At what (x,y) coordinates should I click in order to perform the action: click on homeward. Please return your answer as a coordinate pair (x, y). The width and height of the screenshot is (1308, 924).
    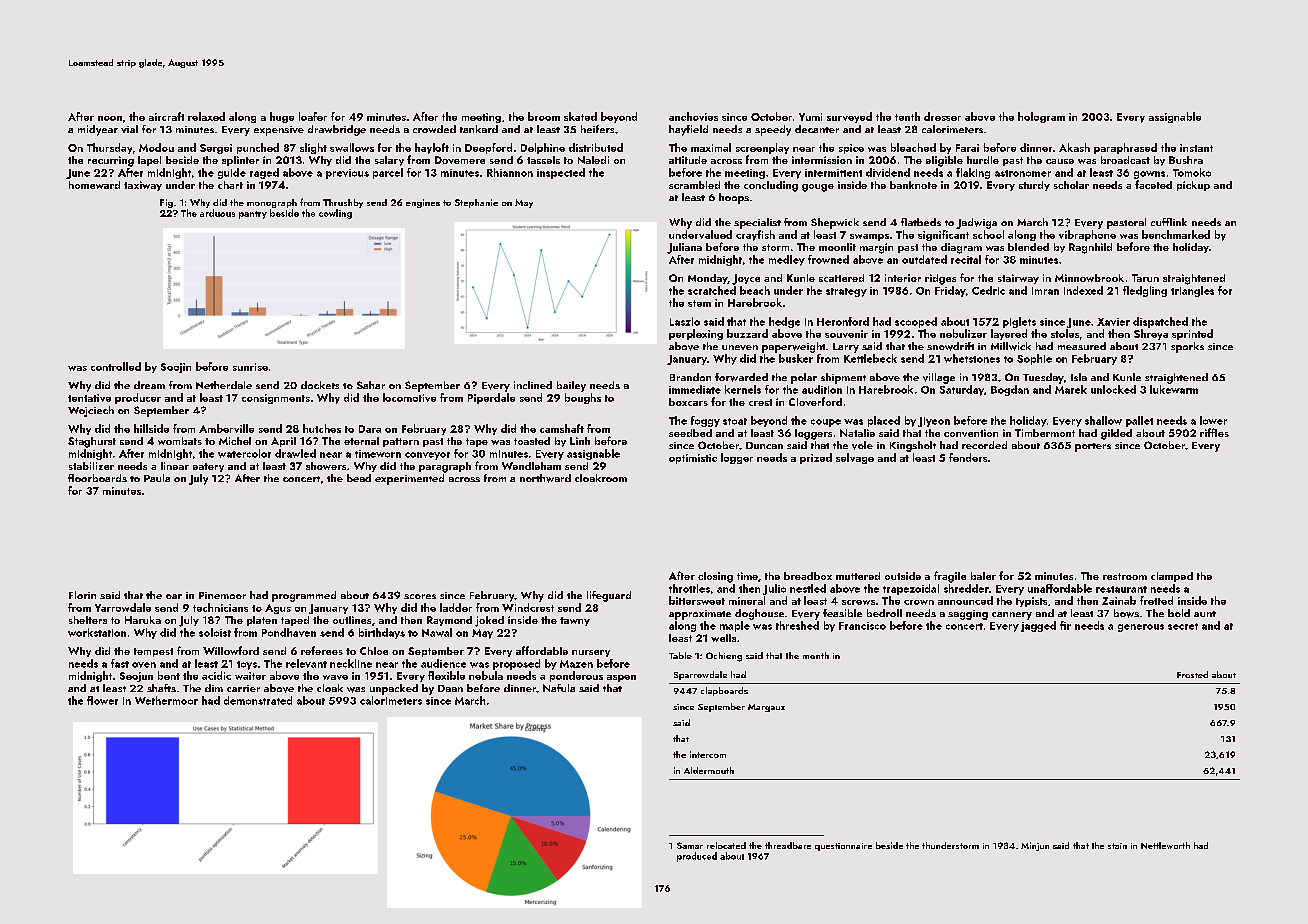
    Looking at the image, I should click on (94, 185).
